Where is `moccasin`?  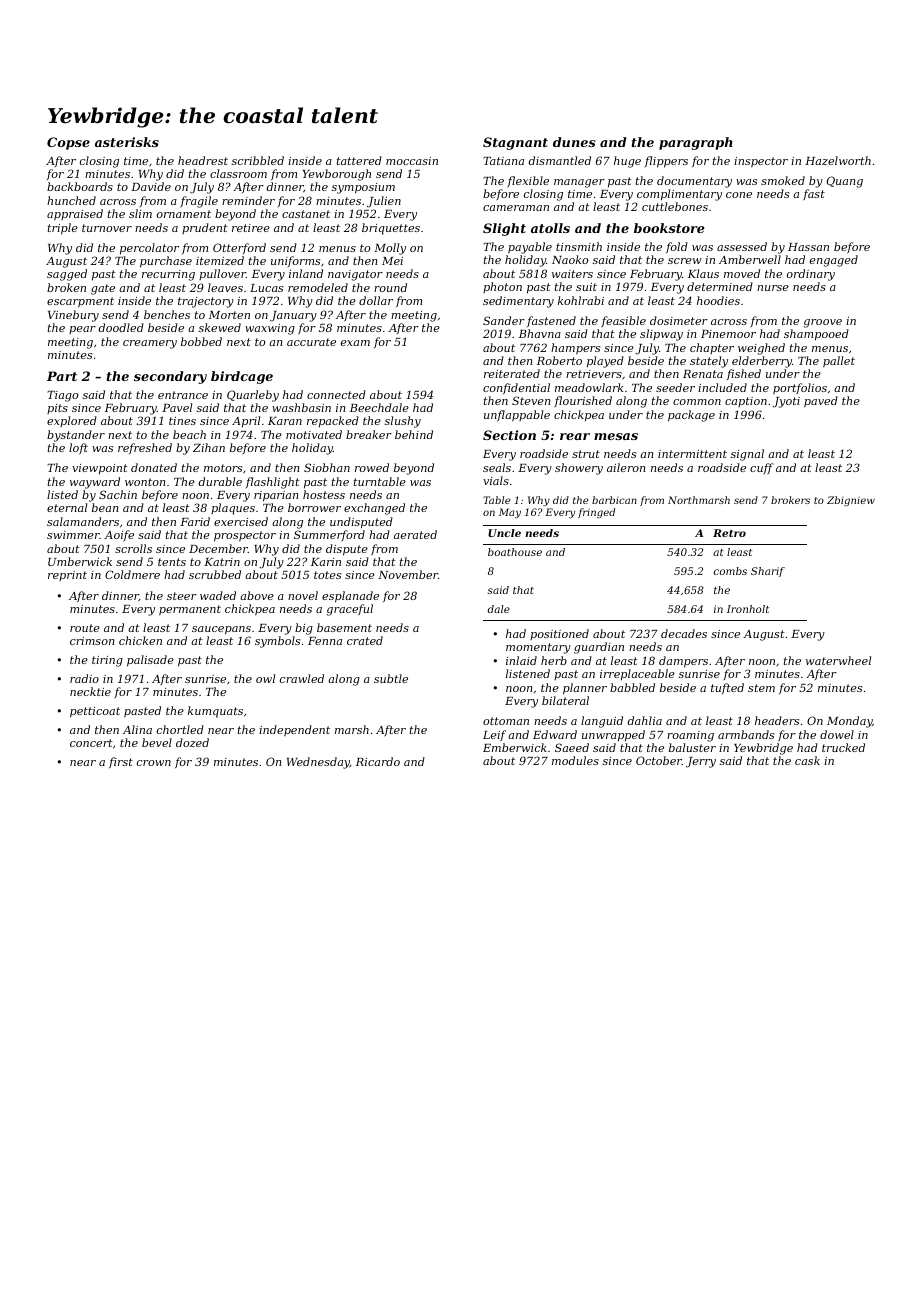
moccasin is located at coordinates (412, 161).
